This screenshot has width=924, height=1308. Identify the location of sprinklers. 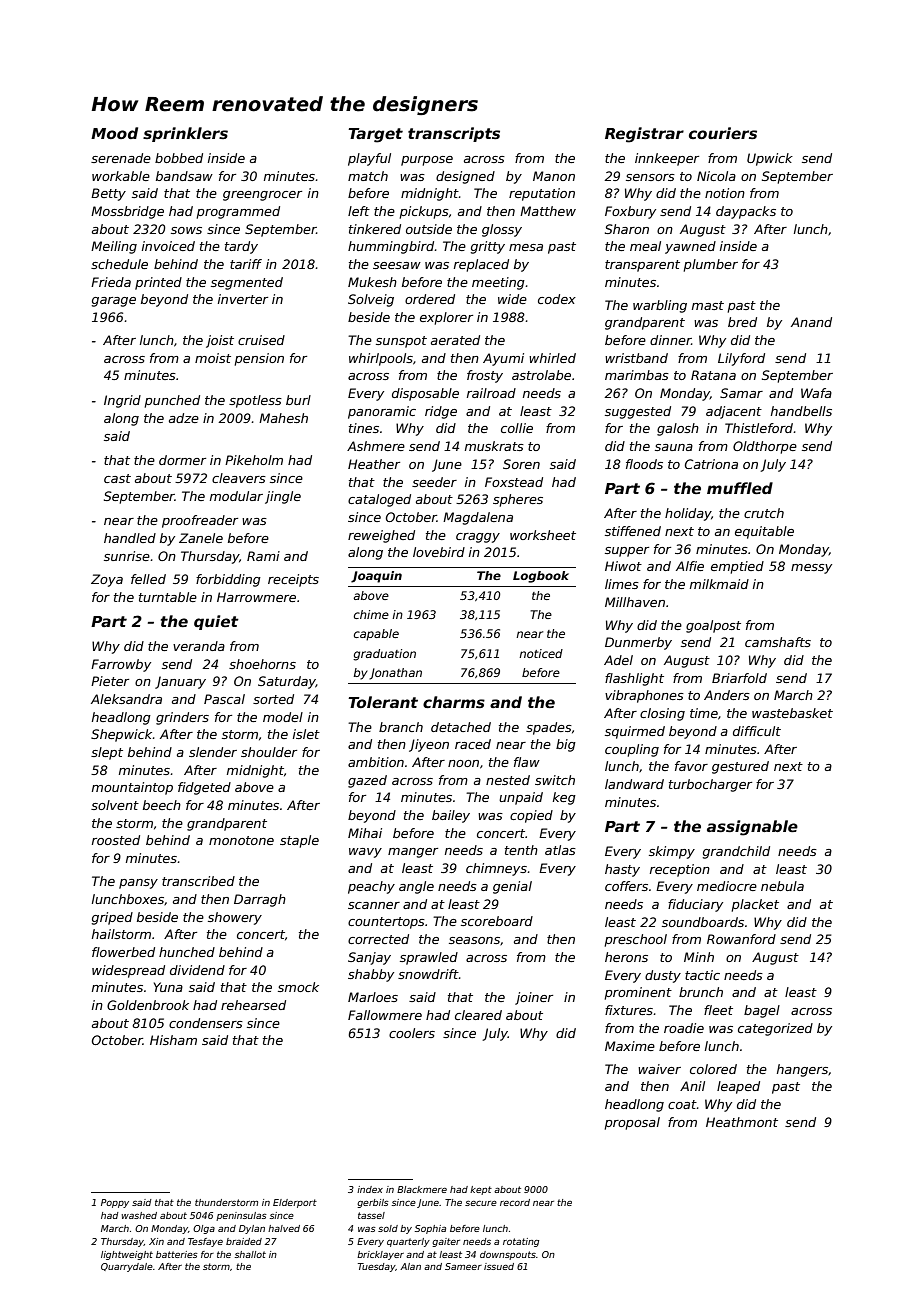
(185, 134).
